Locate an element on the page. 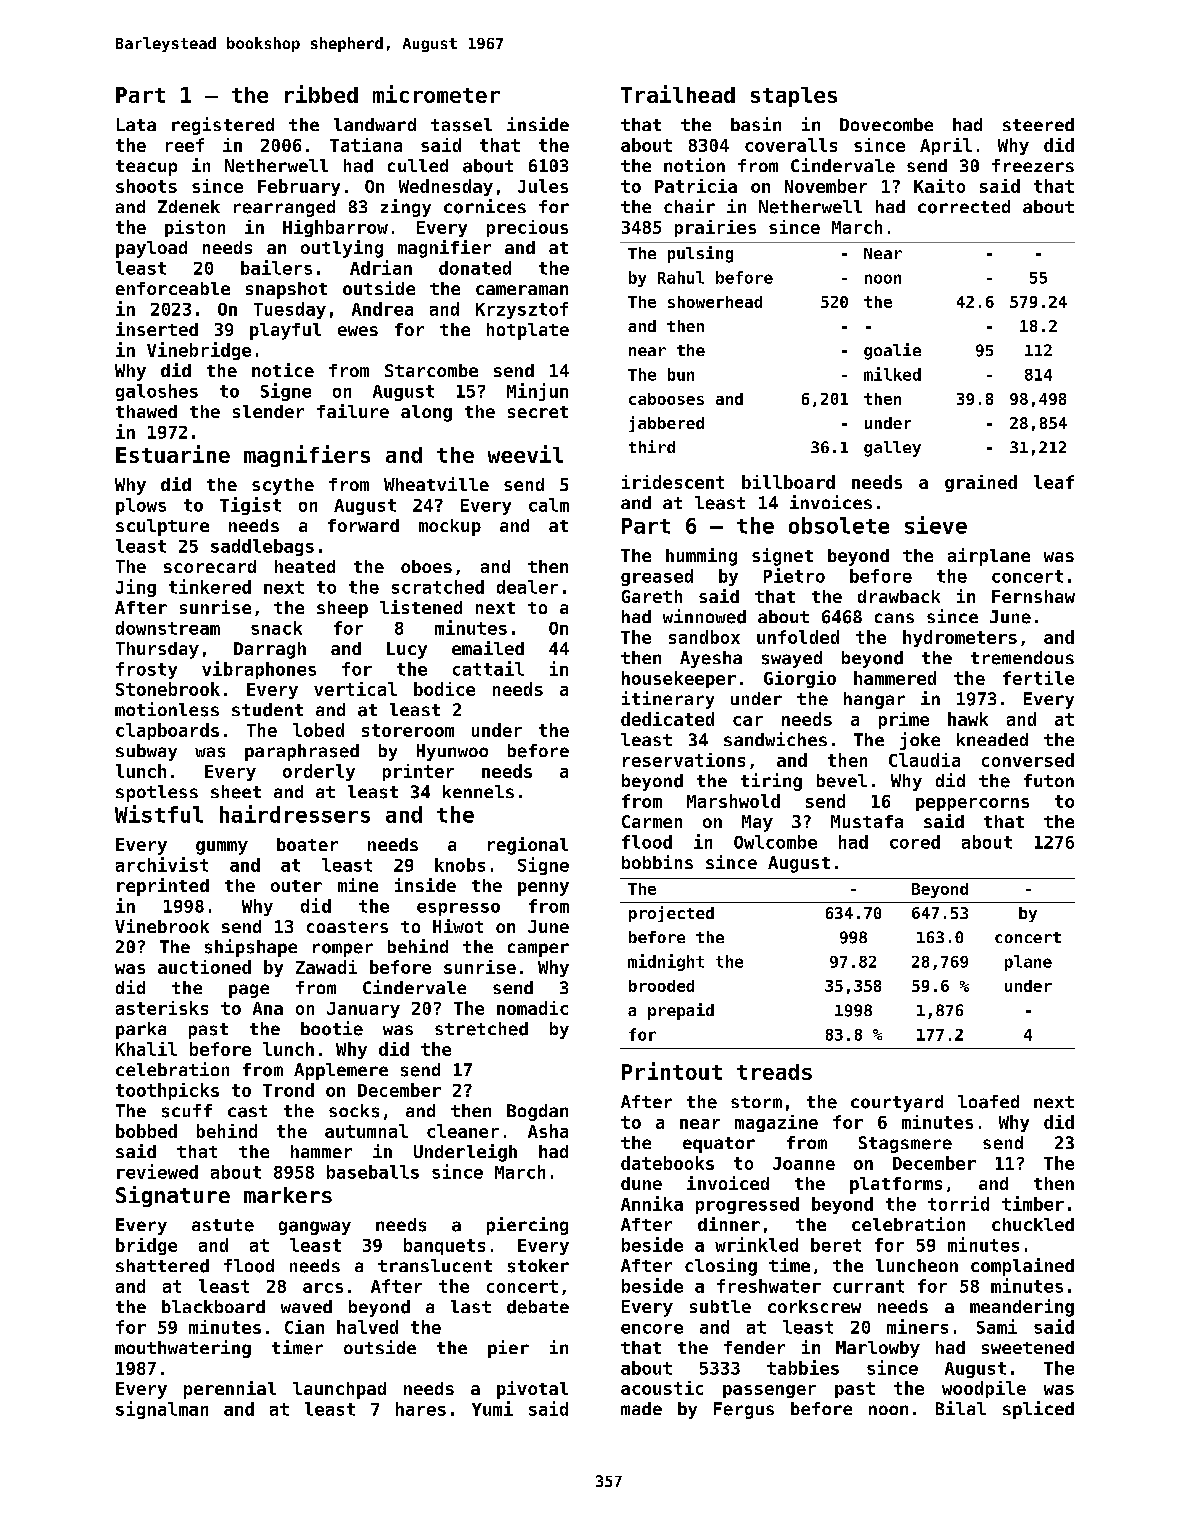 This page has height=1540, width=1190. iridescent is located at coordinates (673, 482).
